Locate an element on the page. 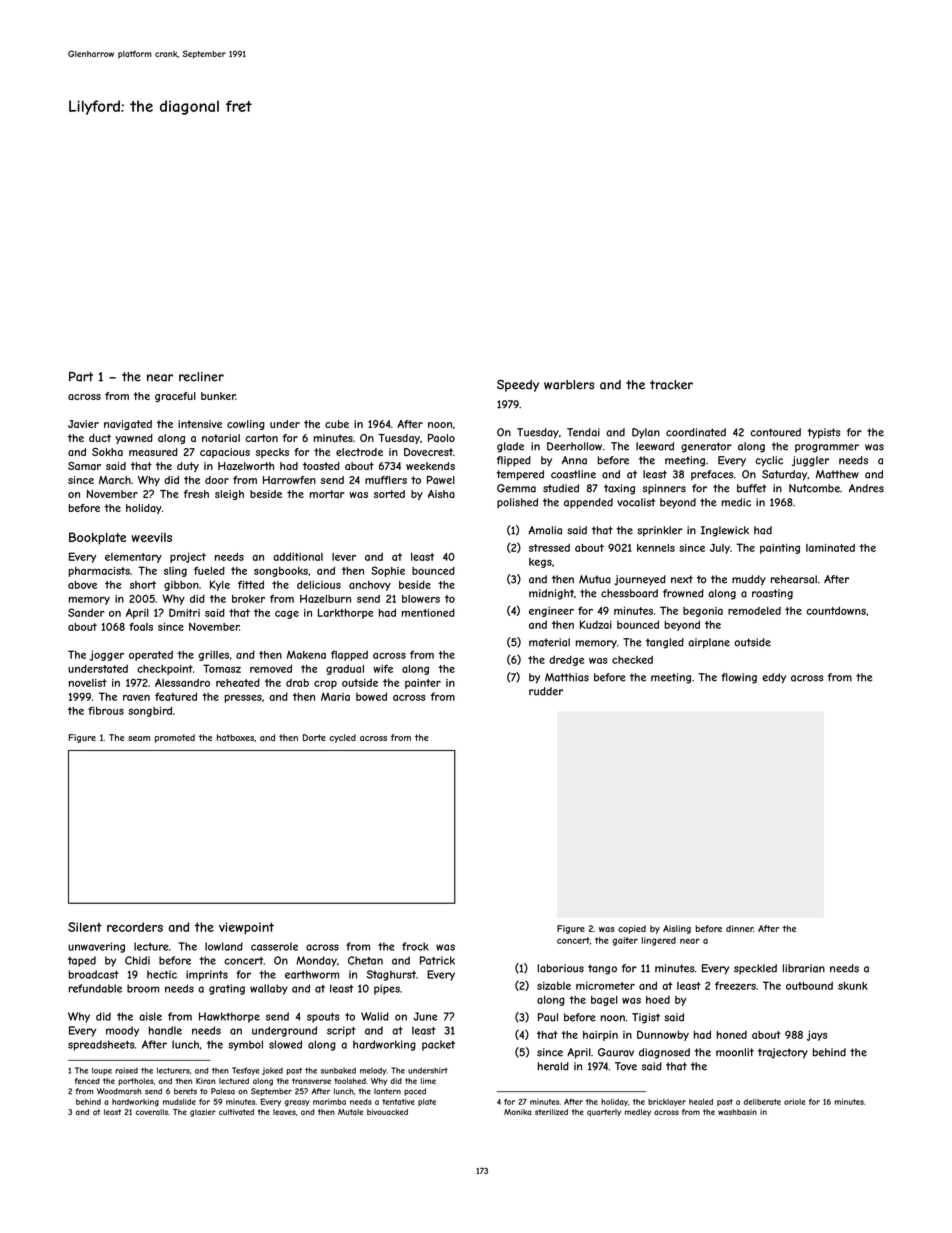 This image has width=952, height=1233. Kiran is located at coordinates (206, 1081).
